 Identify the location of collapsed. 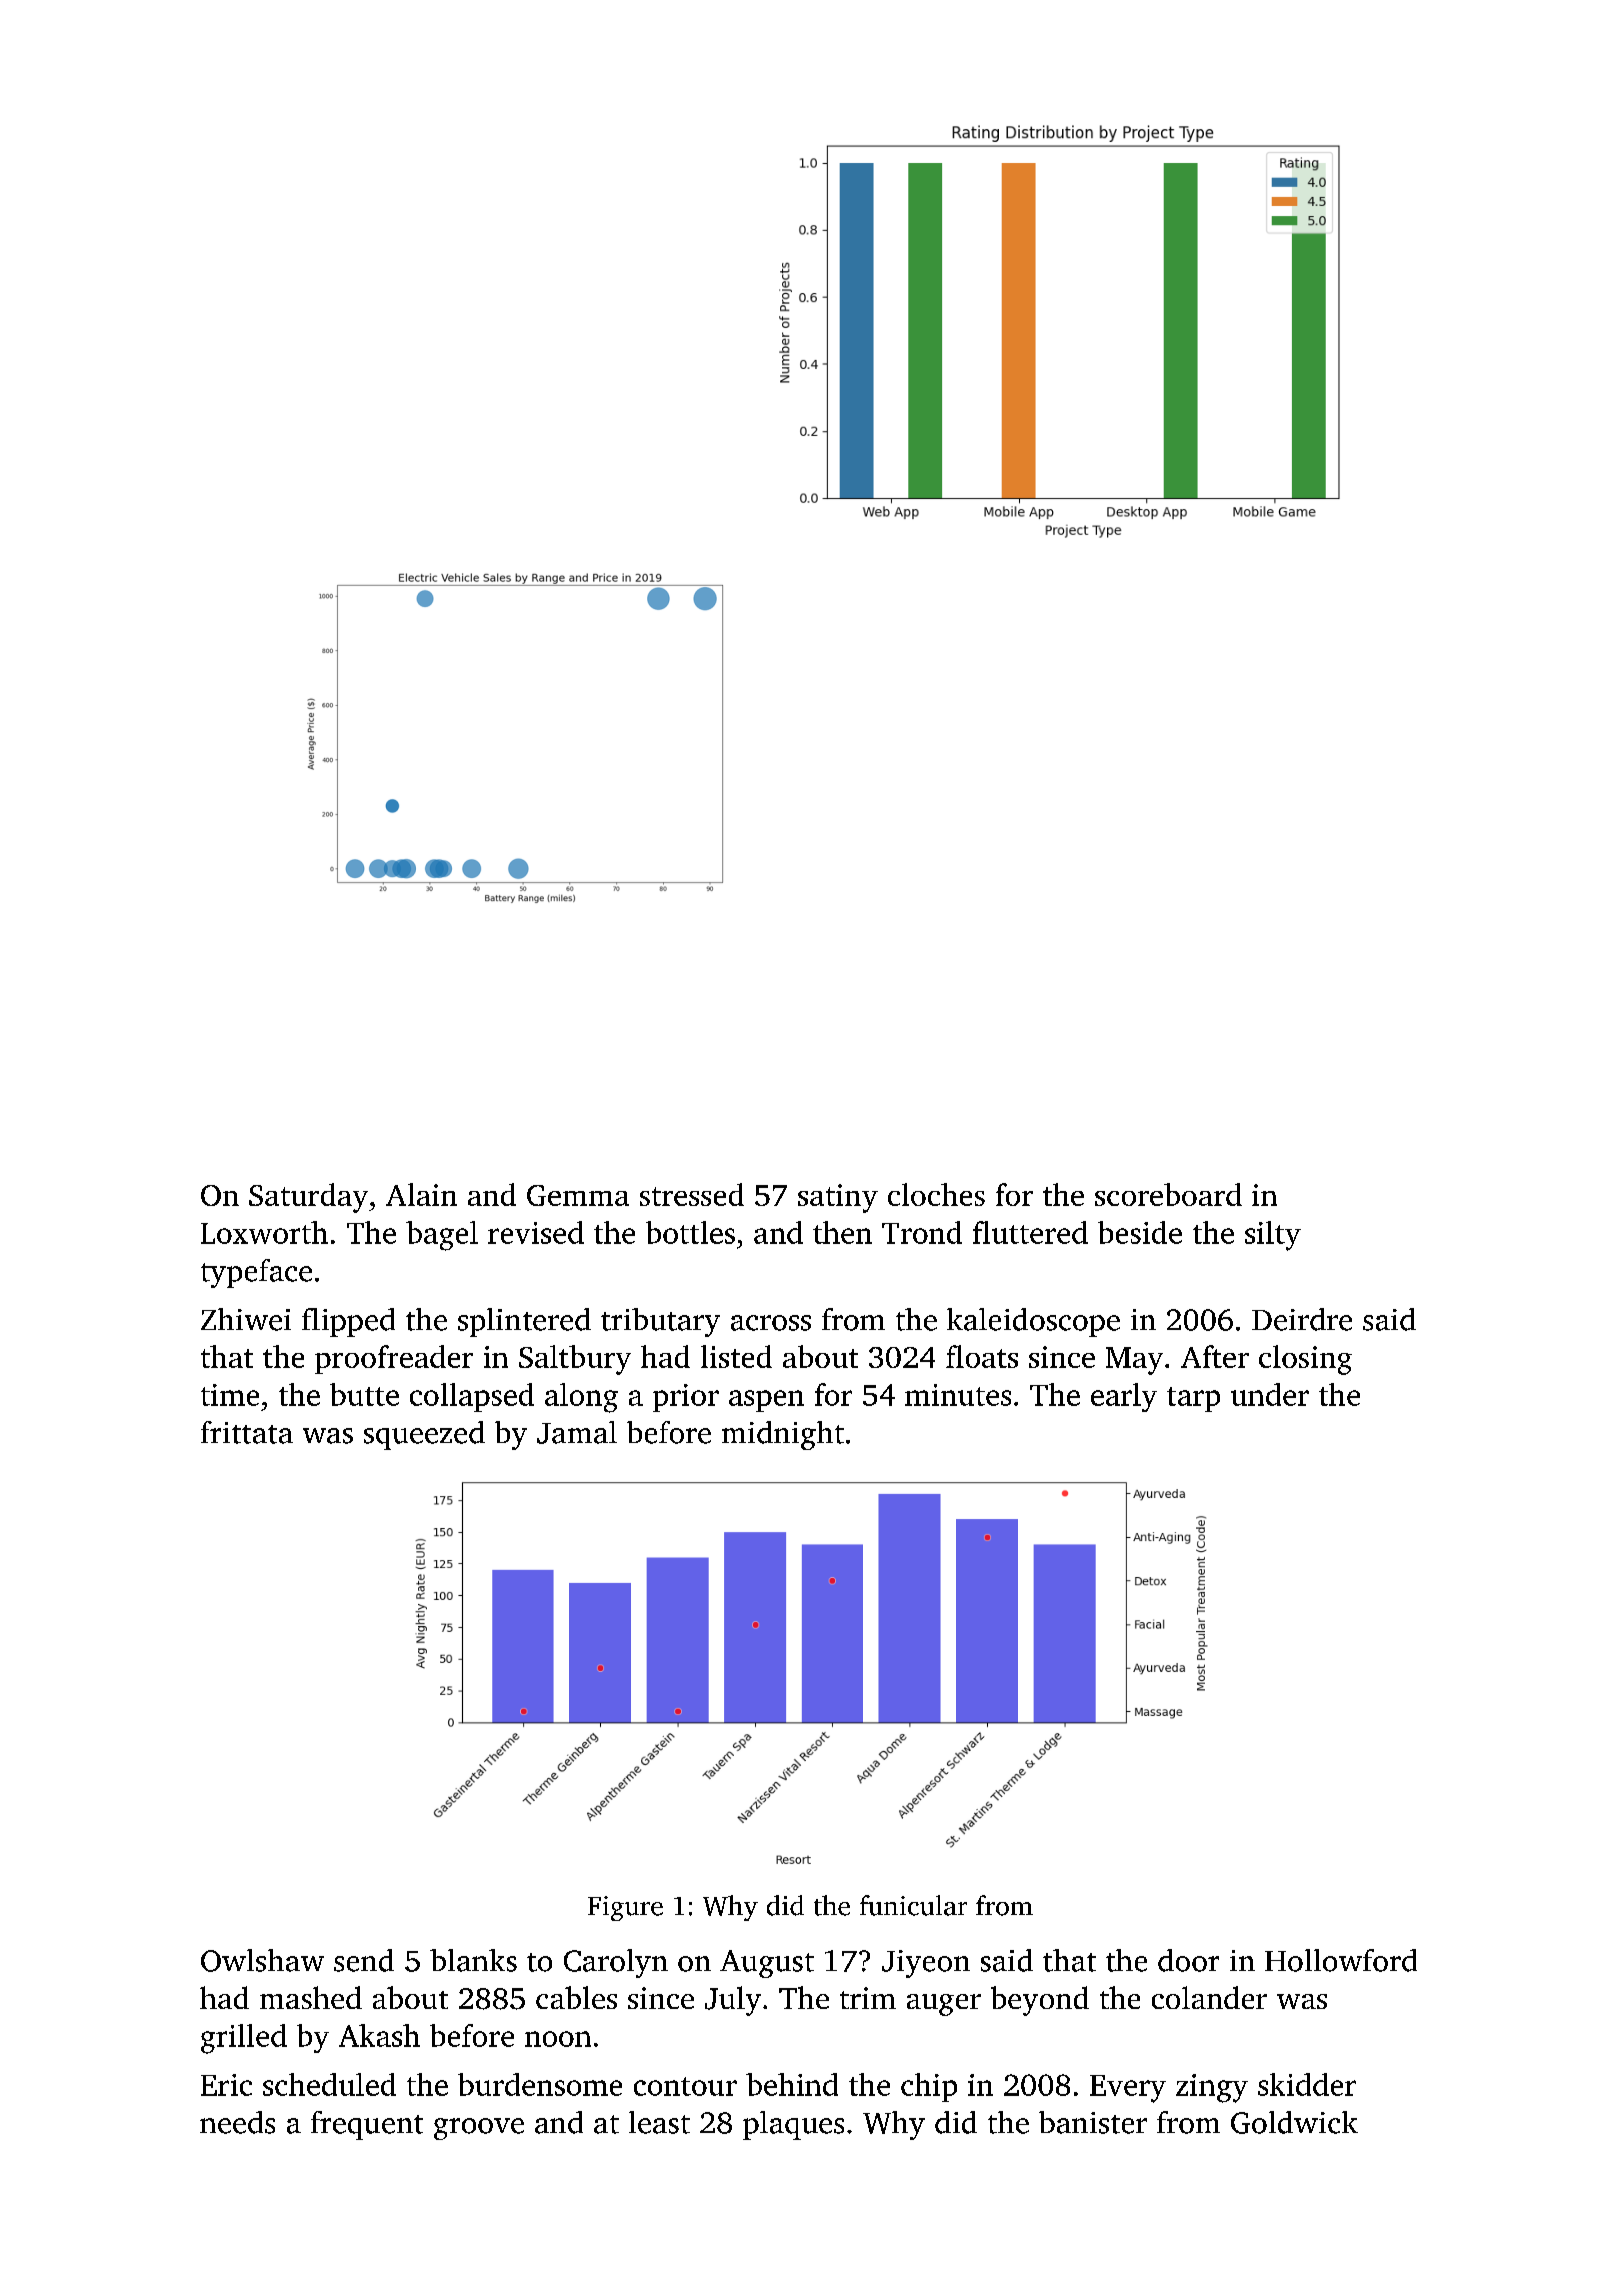
(472, 1397).
